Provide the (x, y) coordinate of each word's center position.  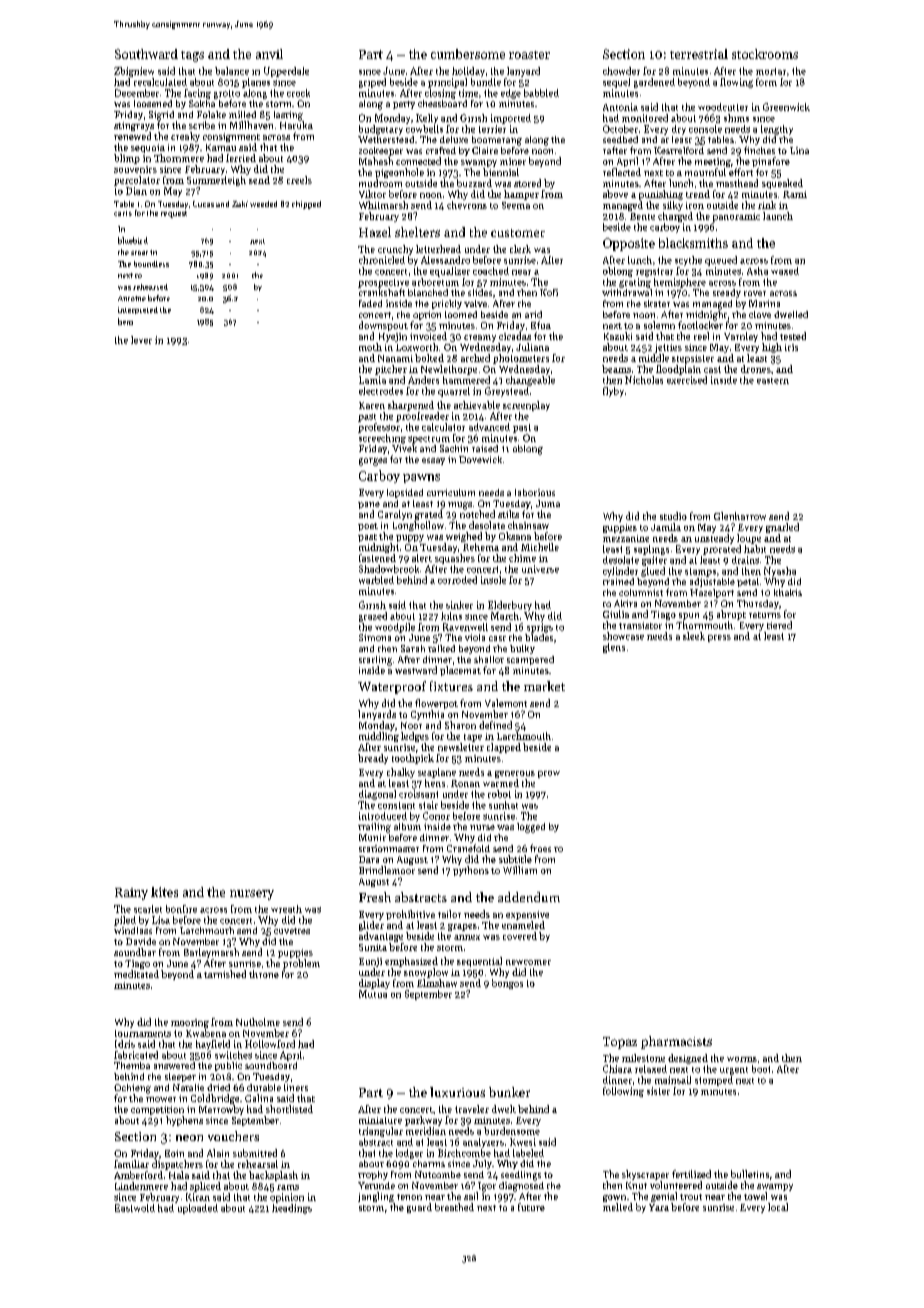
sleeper (180, 1077)
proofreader (422, 417)
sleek (694, 636)
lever (141, 340)
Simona (375, 637)
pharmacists (676, 1042)
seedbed (620, 139)
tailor (449, 914)
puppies (295, 953)
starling (375, 661)
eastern (773, 381)
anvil (269, 54)
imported (511, 119)
